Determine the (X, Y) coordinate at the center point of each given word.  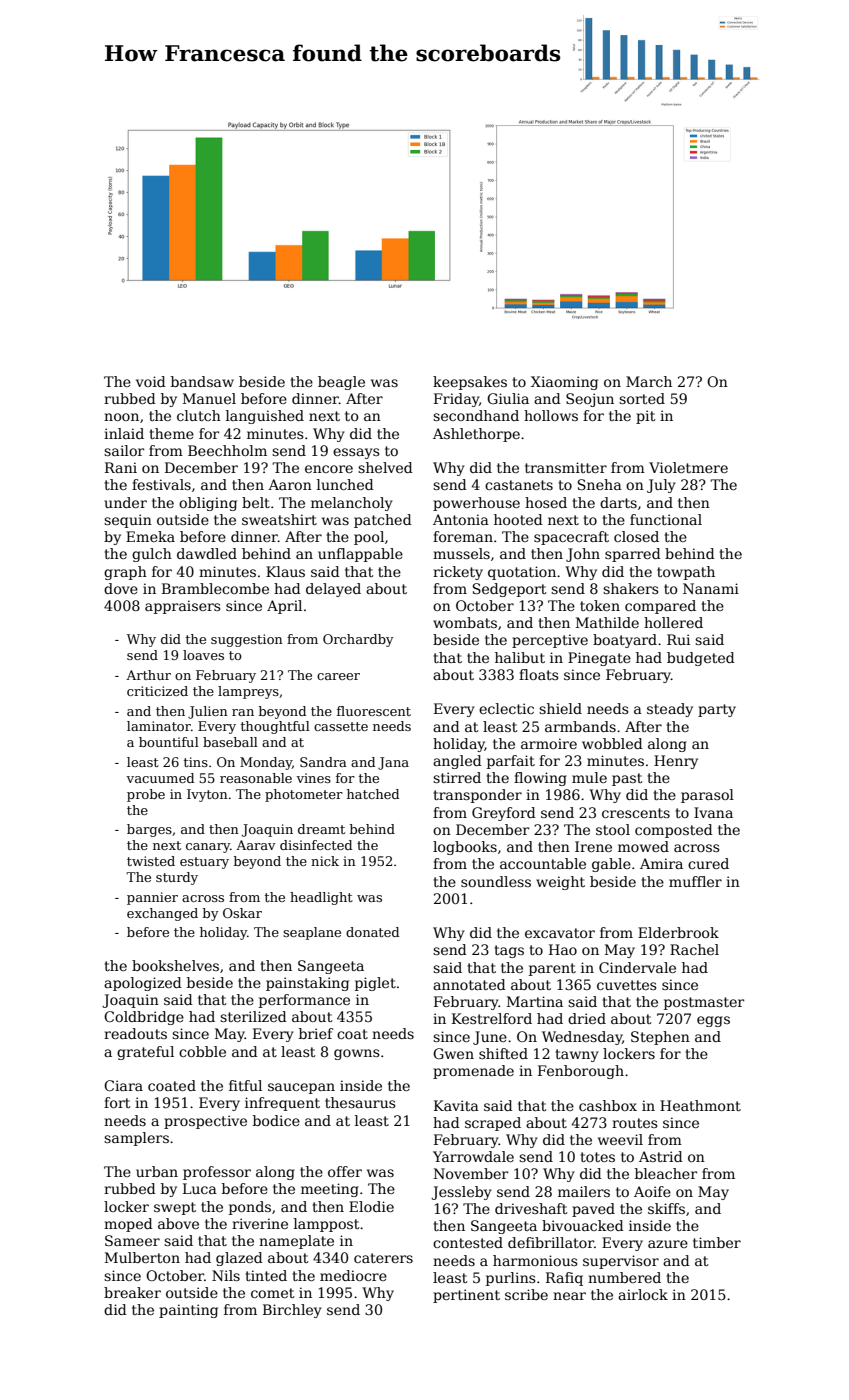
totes (598, 1157)
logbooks (465, 848)
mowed (643, 846)
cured (708, 863)
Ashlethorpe (476, 435)
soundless (496, 881)
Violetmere (688, 467)
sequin (128, 521)
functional (666, 519)
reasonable (256, 778)
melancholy (352, 504)
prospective (205, 1122)
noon (121, 417)
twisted (151, 861)
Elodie (371, 1206)
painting (188, 1311)
